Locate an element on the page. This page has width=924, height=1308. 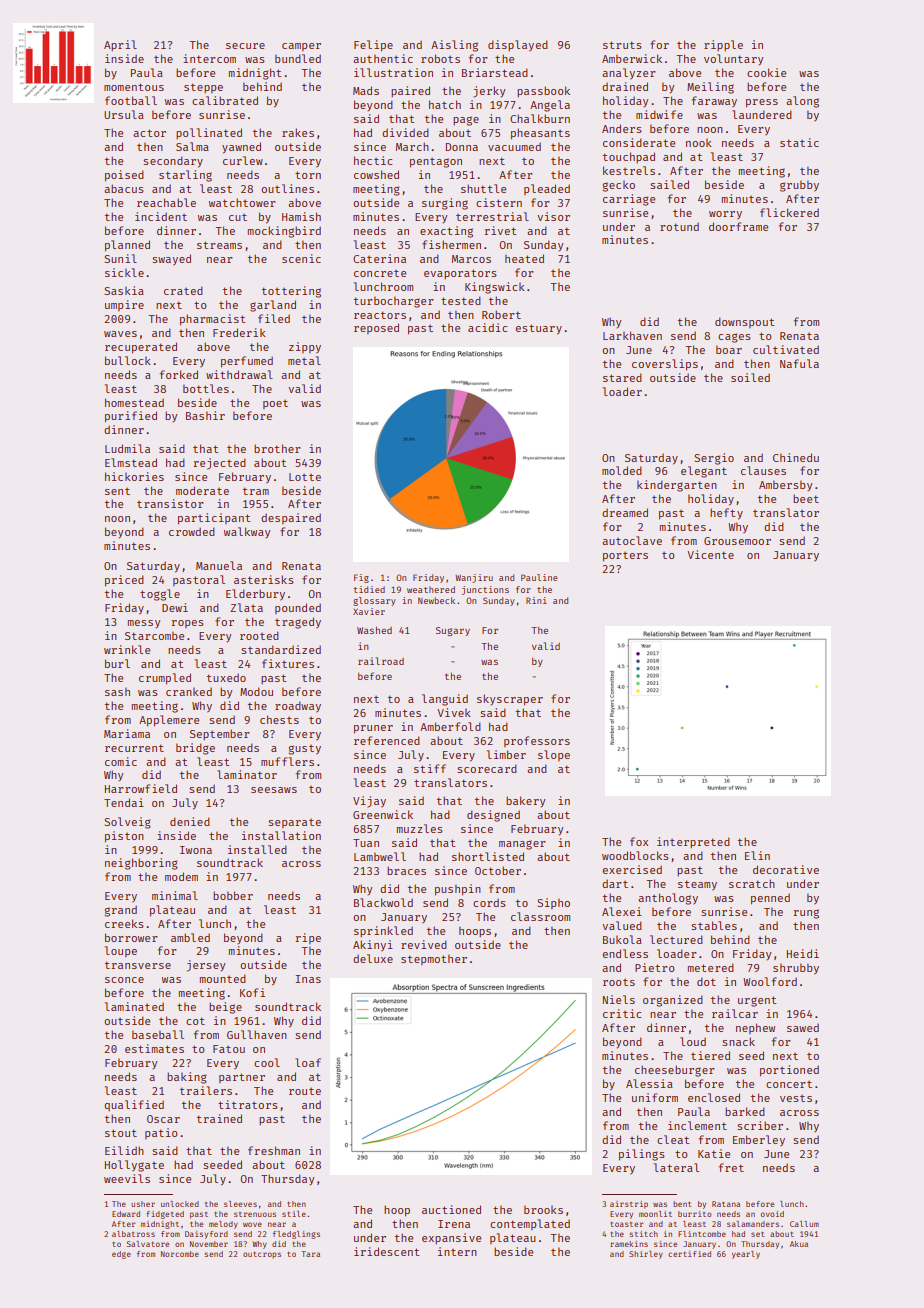
worry is located at coordinates (725, 215).
